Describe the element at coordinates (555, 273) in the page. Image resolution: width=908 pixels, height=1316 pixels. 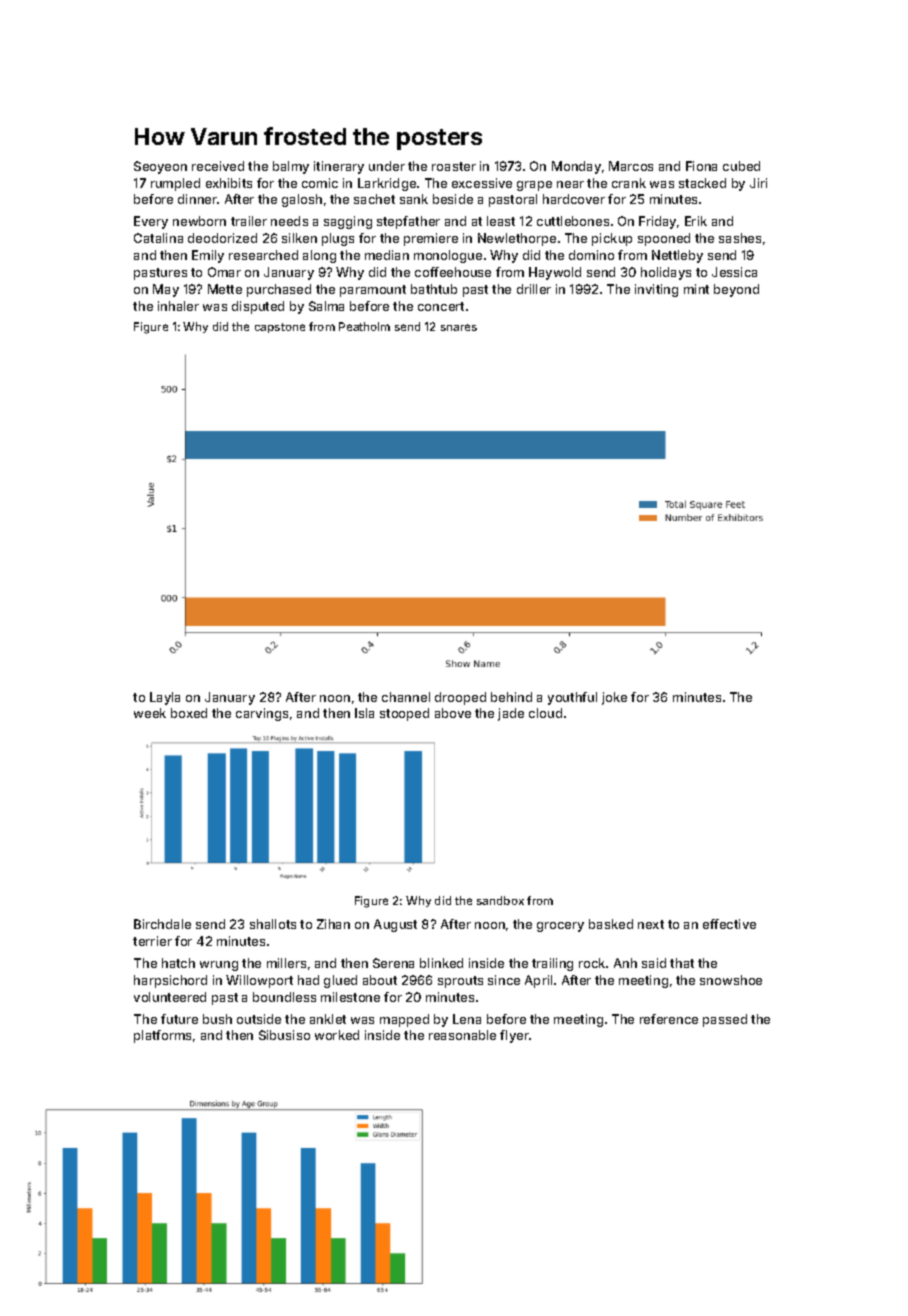
I see `Haywold` at that location.
